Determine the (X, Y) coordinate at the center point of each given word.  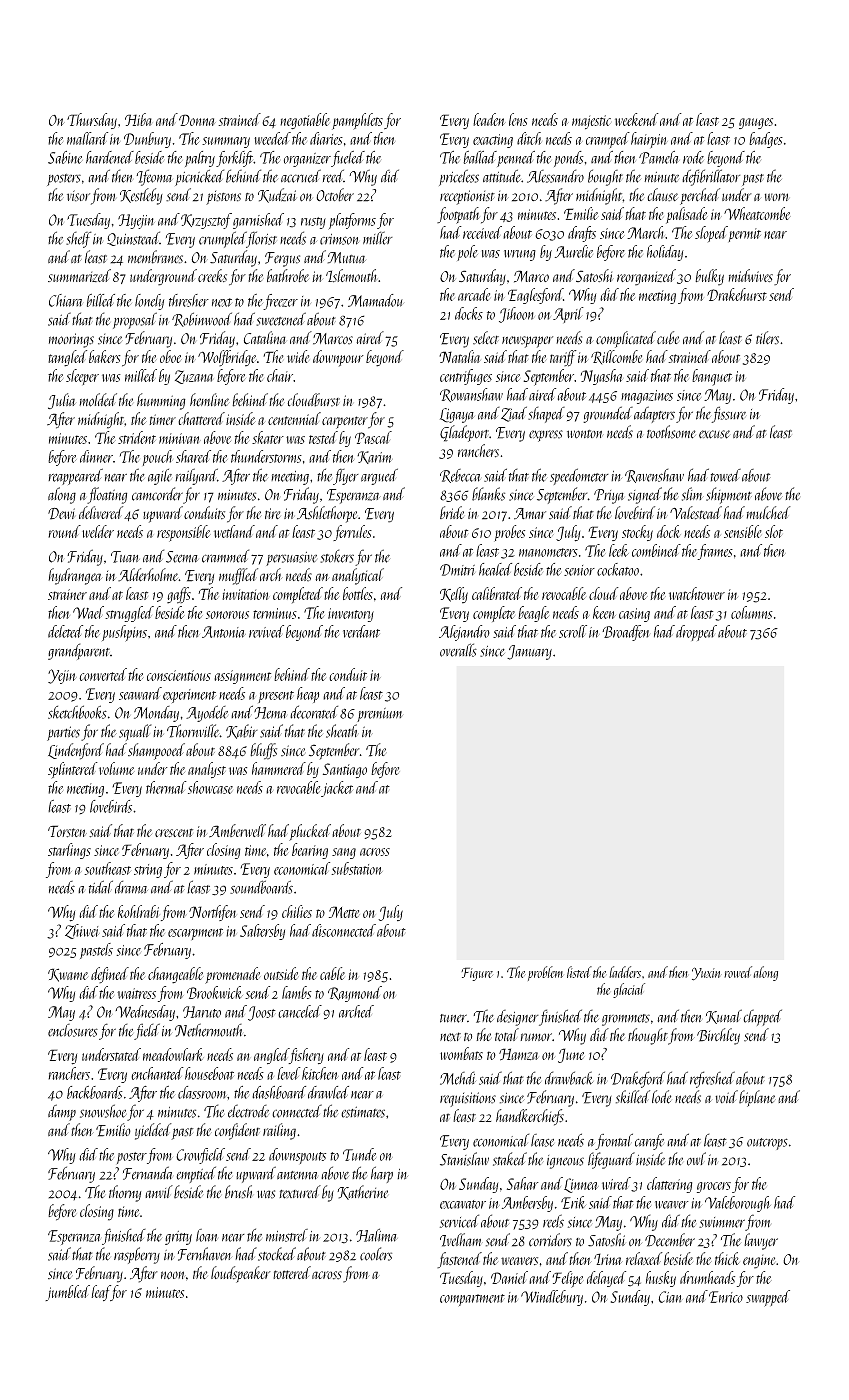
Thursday (92, 121)
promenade (233, 975)
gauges (756, 123)
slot (774, 531)
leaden (489, 119)
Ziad (514, 414)
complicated (626, 339)
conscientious (179, 675)
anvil (159, 1192)
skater (268, 437)
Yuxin (707, 974)
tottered (292, 1272)
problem (545, 973)
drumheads (707, 1277)
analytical (358, 576)
